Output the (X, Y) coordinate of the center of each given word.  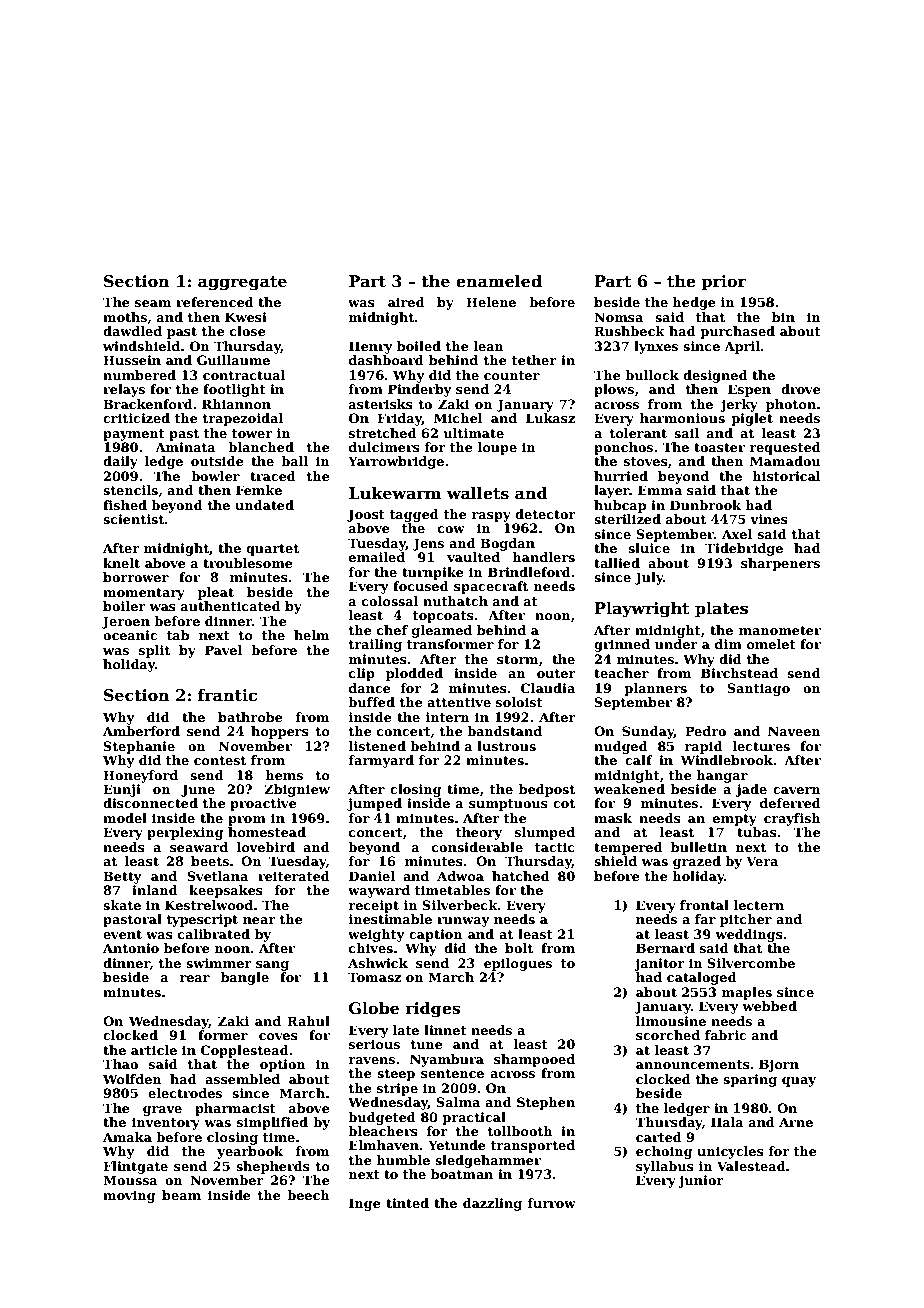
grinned (622, 645)
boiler (124, 606)
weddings (749, 935)
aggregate (242, 283)
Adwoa (460, 876)
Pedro (705, 731)
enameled (499, 281)
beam (181, 1195)
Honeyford (140, 776)
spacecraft (491, 587)
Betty (122, 877)
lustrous (506, 746)
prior (724, 283)
